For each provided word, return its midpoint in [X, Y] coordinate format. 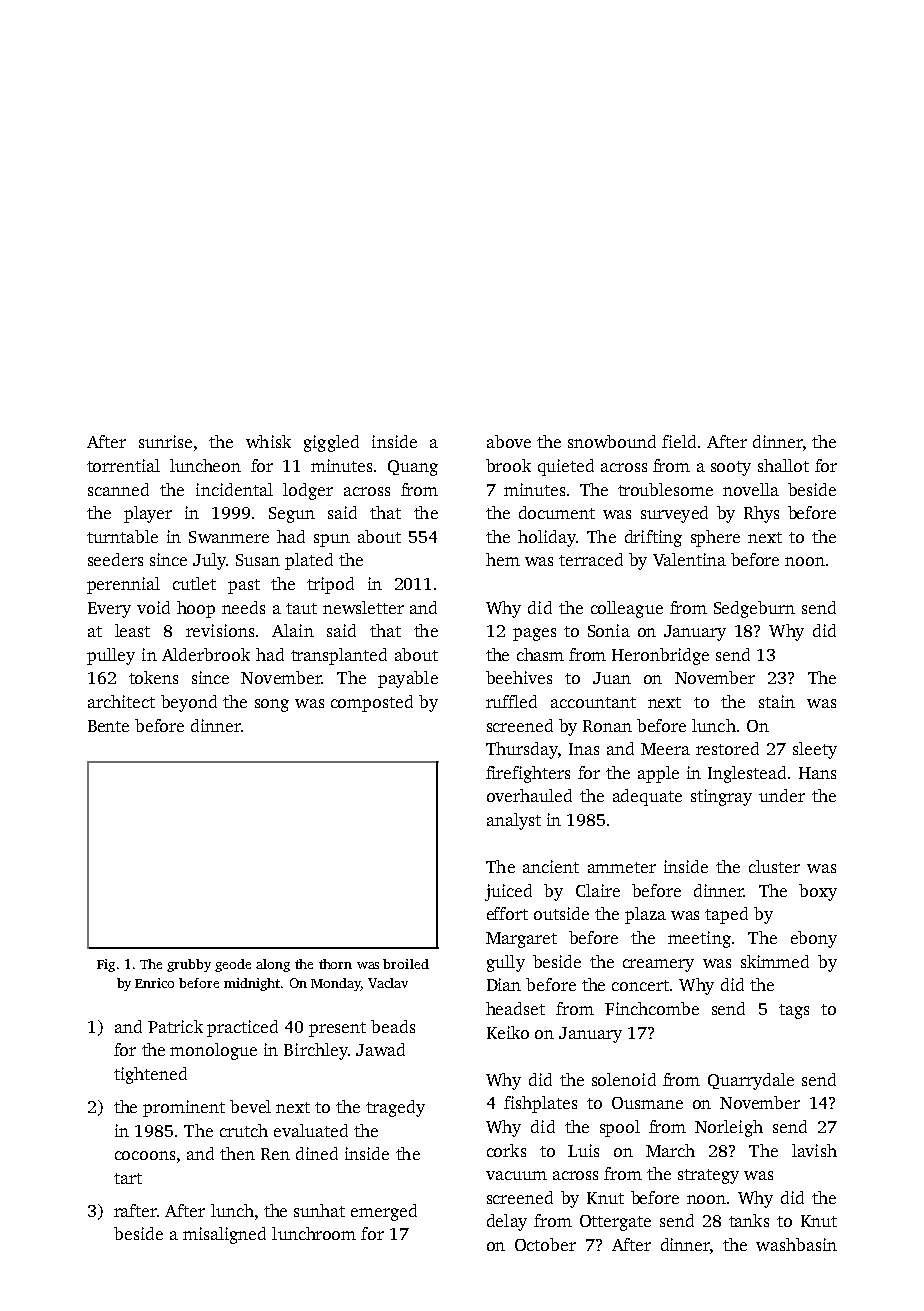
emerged [384, 1212]
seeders [115, 559]
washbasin [796, 1244]
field [679, 441]
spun [332, 540]
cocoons [145, 1155]
